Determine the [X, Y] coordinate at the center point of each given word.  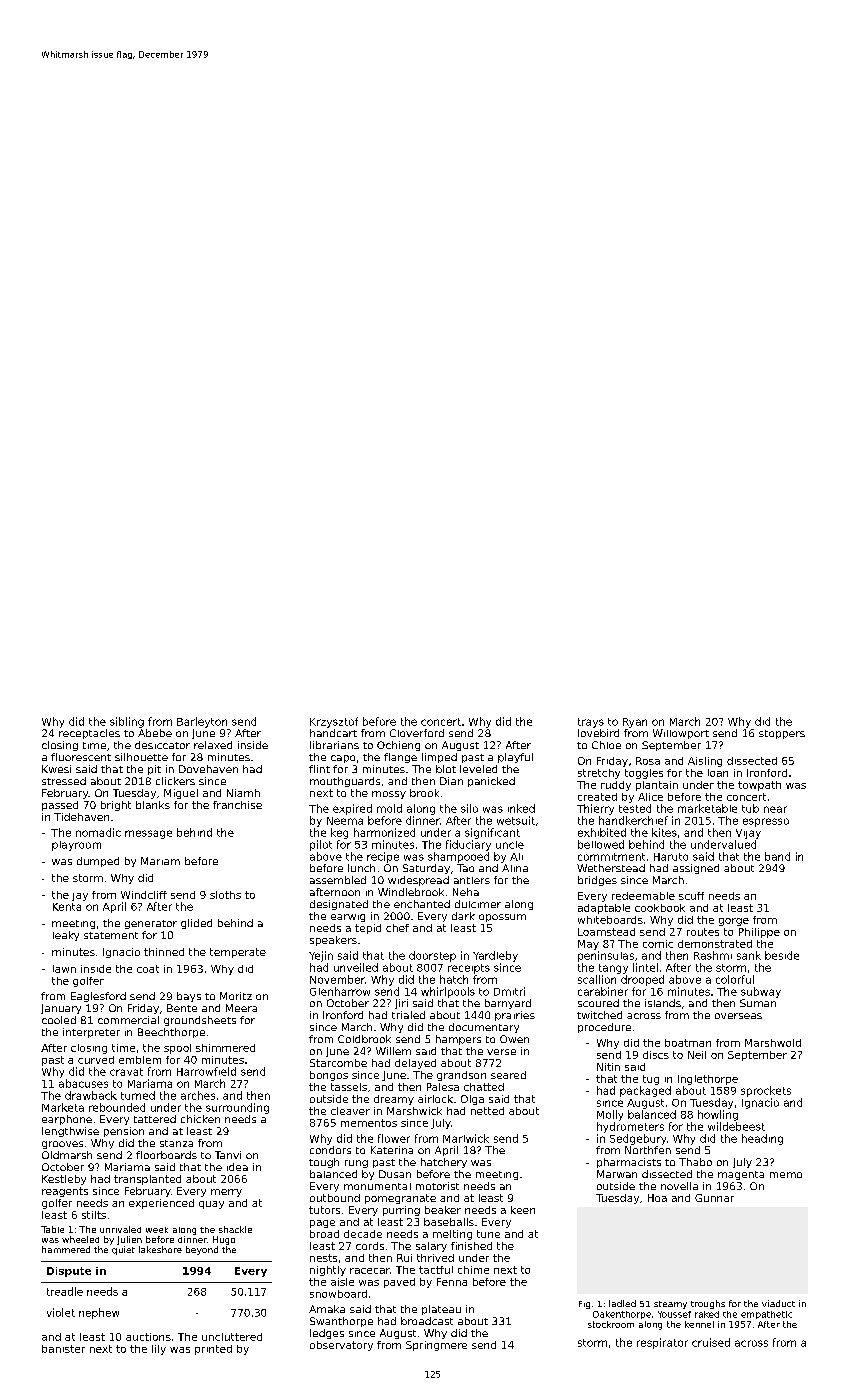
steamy [670, 1305]
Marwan [617, 1174]
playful [515, 758]
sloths [225, 895]
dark [463, 916]
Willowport [681, 734]
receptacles [89, 734]
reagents [65, 1192]
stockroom [611, 1324]
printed [213, 1350]
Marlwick [466, 1138]
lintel [645, 967]
